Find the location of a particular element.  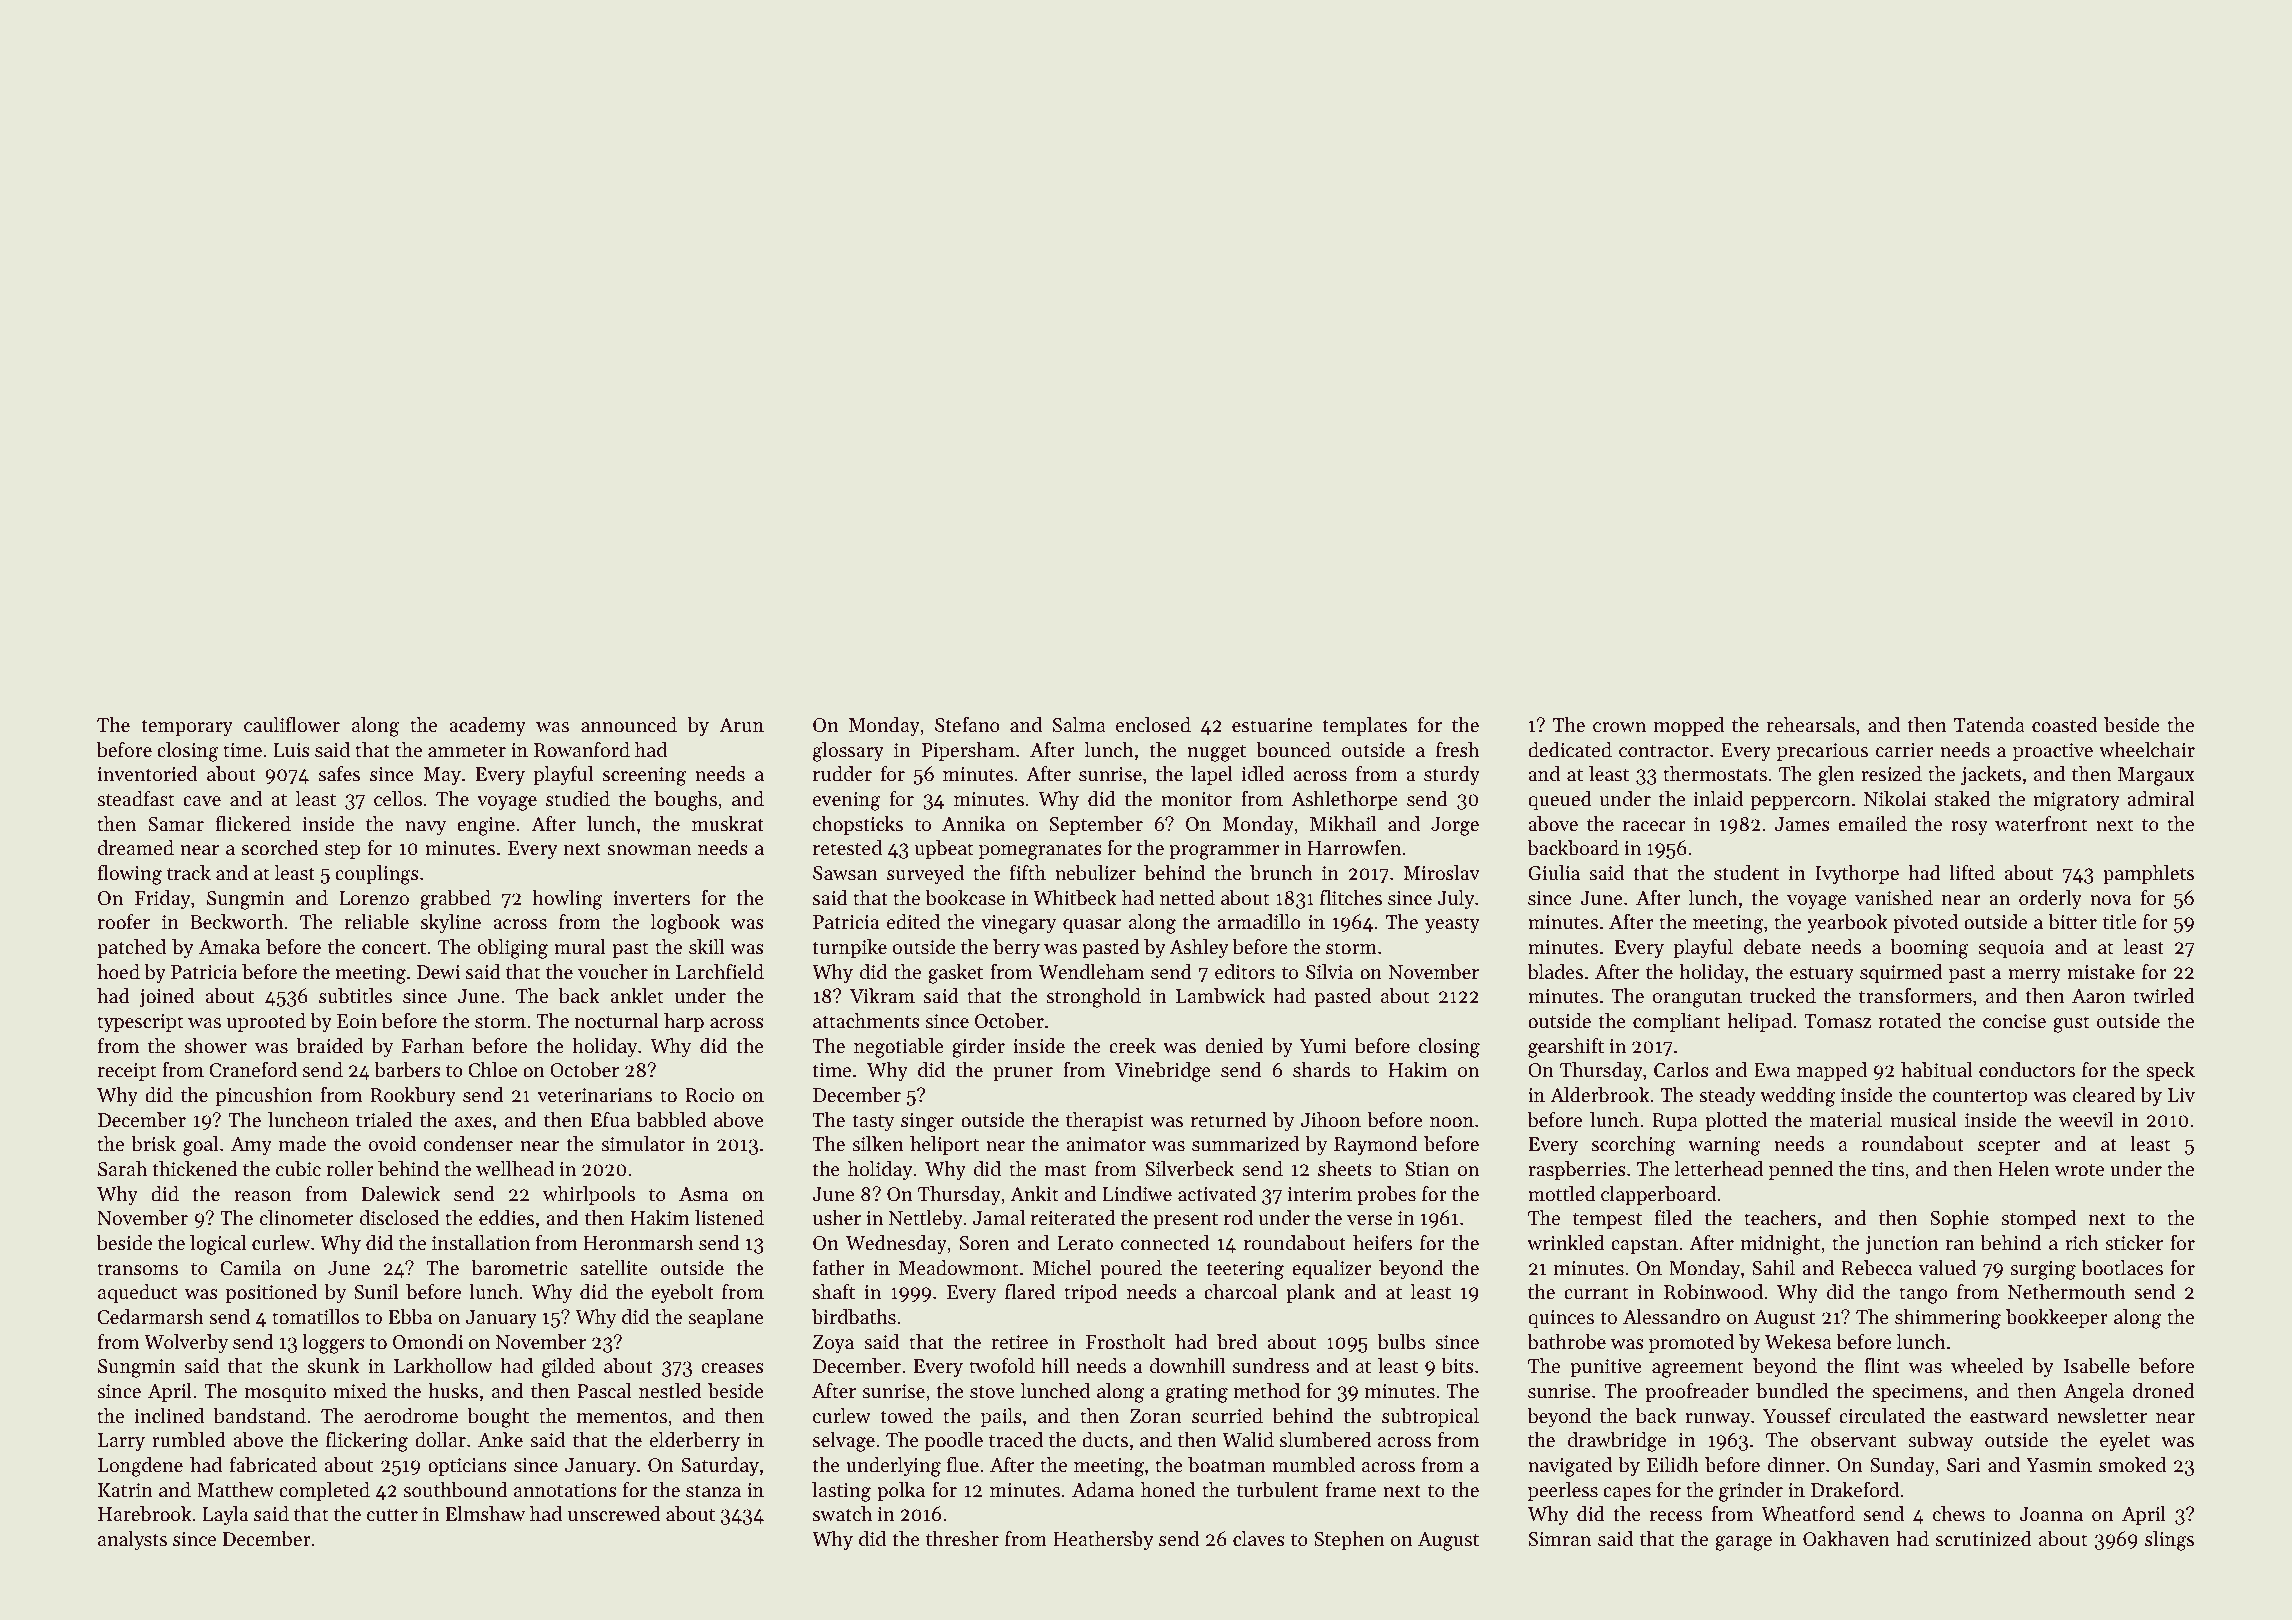

Nikolai is located at coordinates (1895, 798).
